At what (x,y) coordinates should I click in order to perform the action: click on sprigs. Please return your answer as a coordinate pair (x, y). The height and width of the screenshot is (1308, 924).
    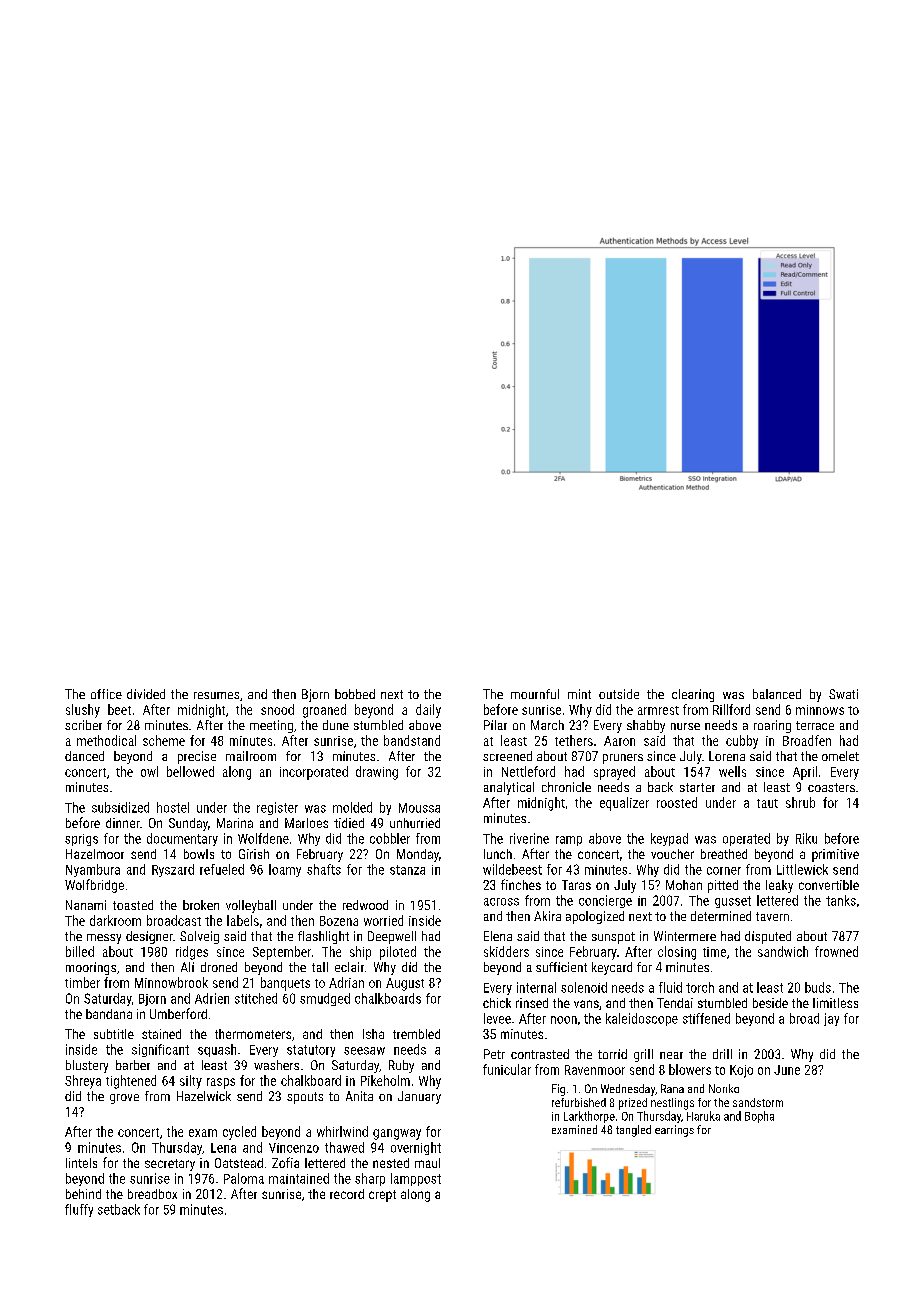
    Looking at the image, I should click on (81, 840).
